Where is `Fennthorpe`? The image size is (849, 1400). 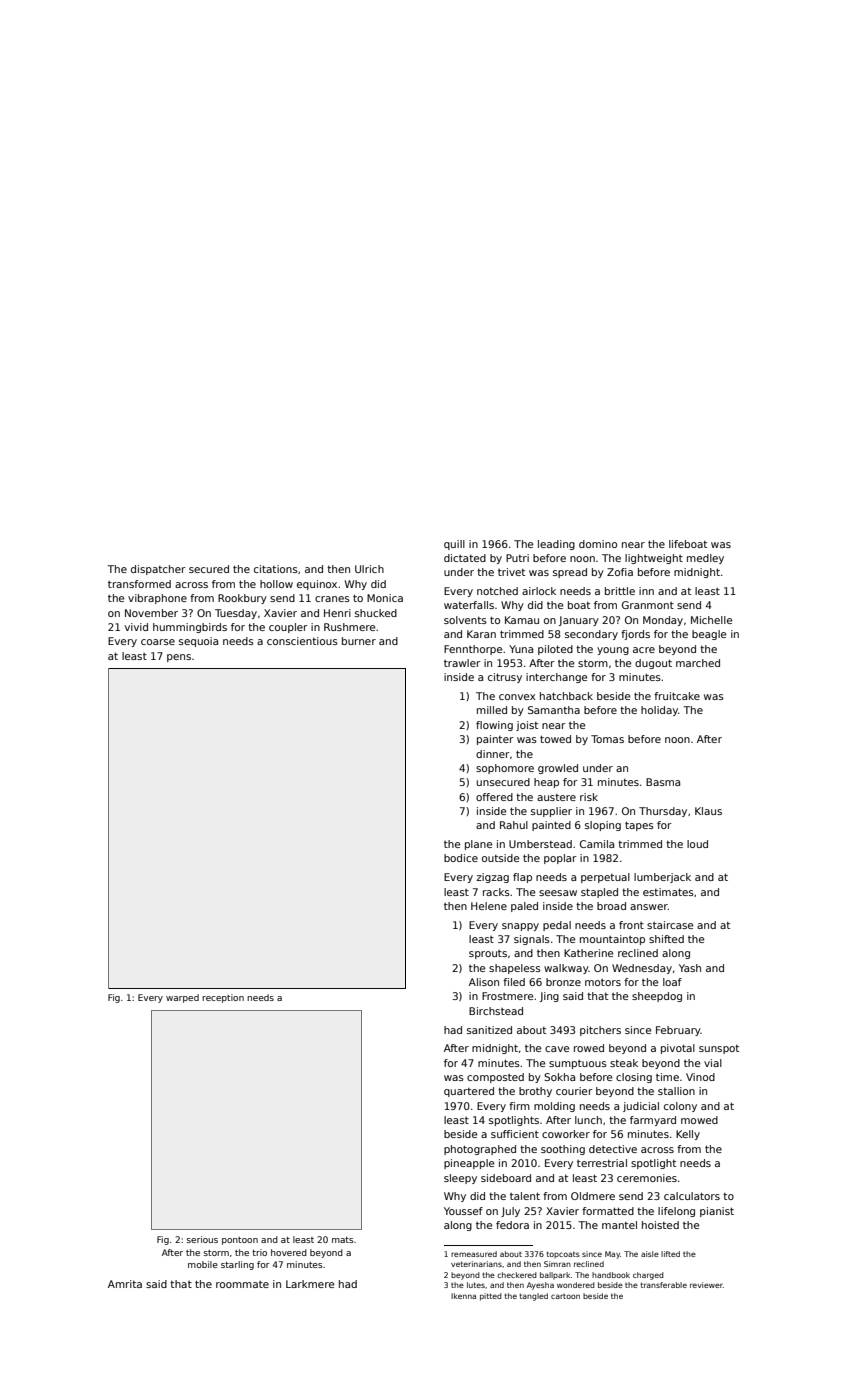 Fennthorpe is located at coordinates (473, 650).
